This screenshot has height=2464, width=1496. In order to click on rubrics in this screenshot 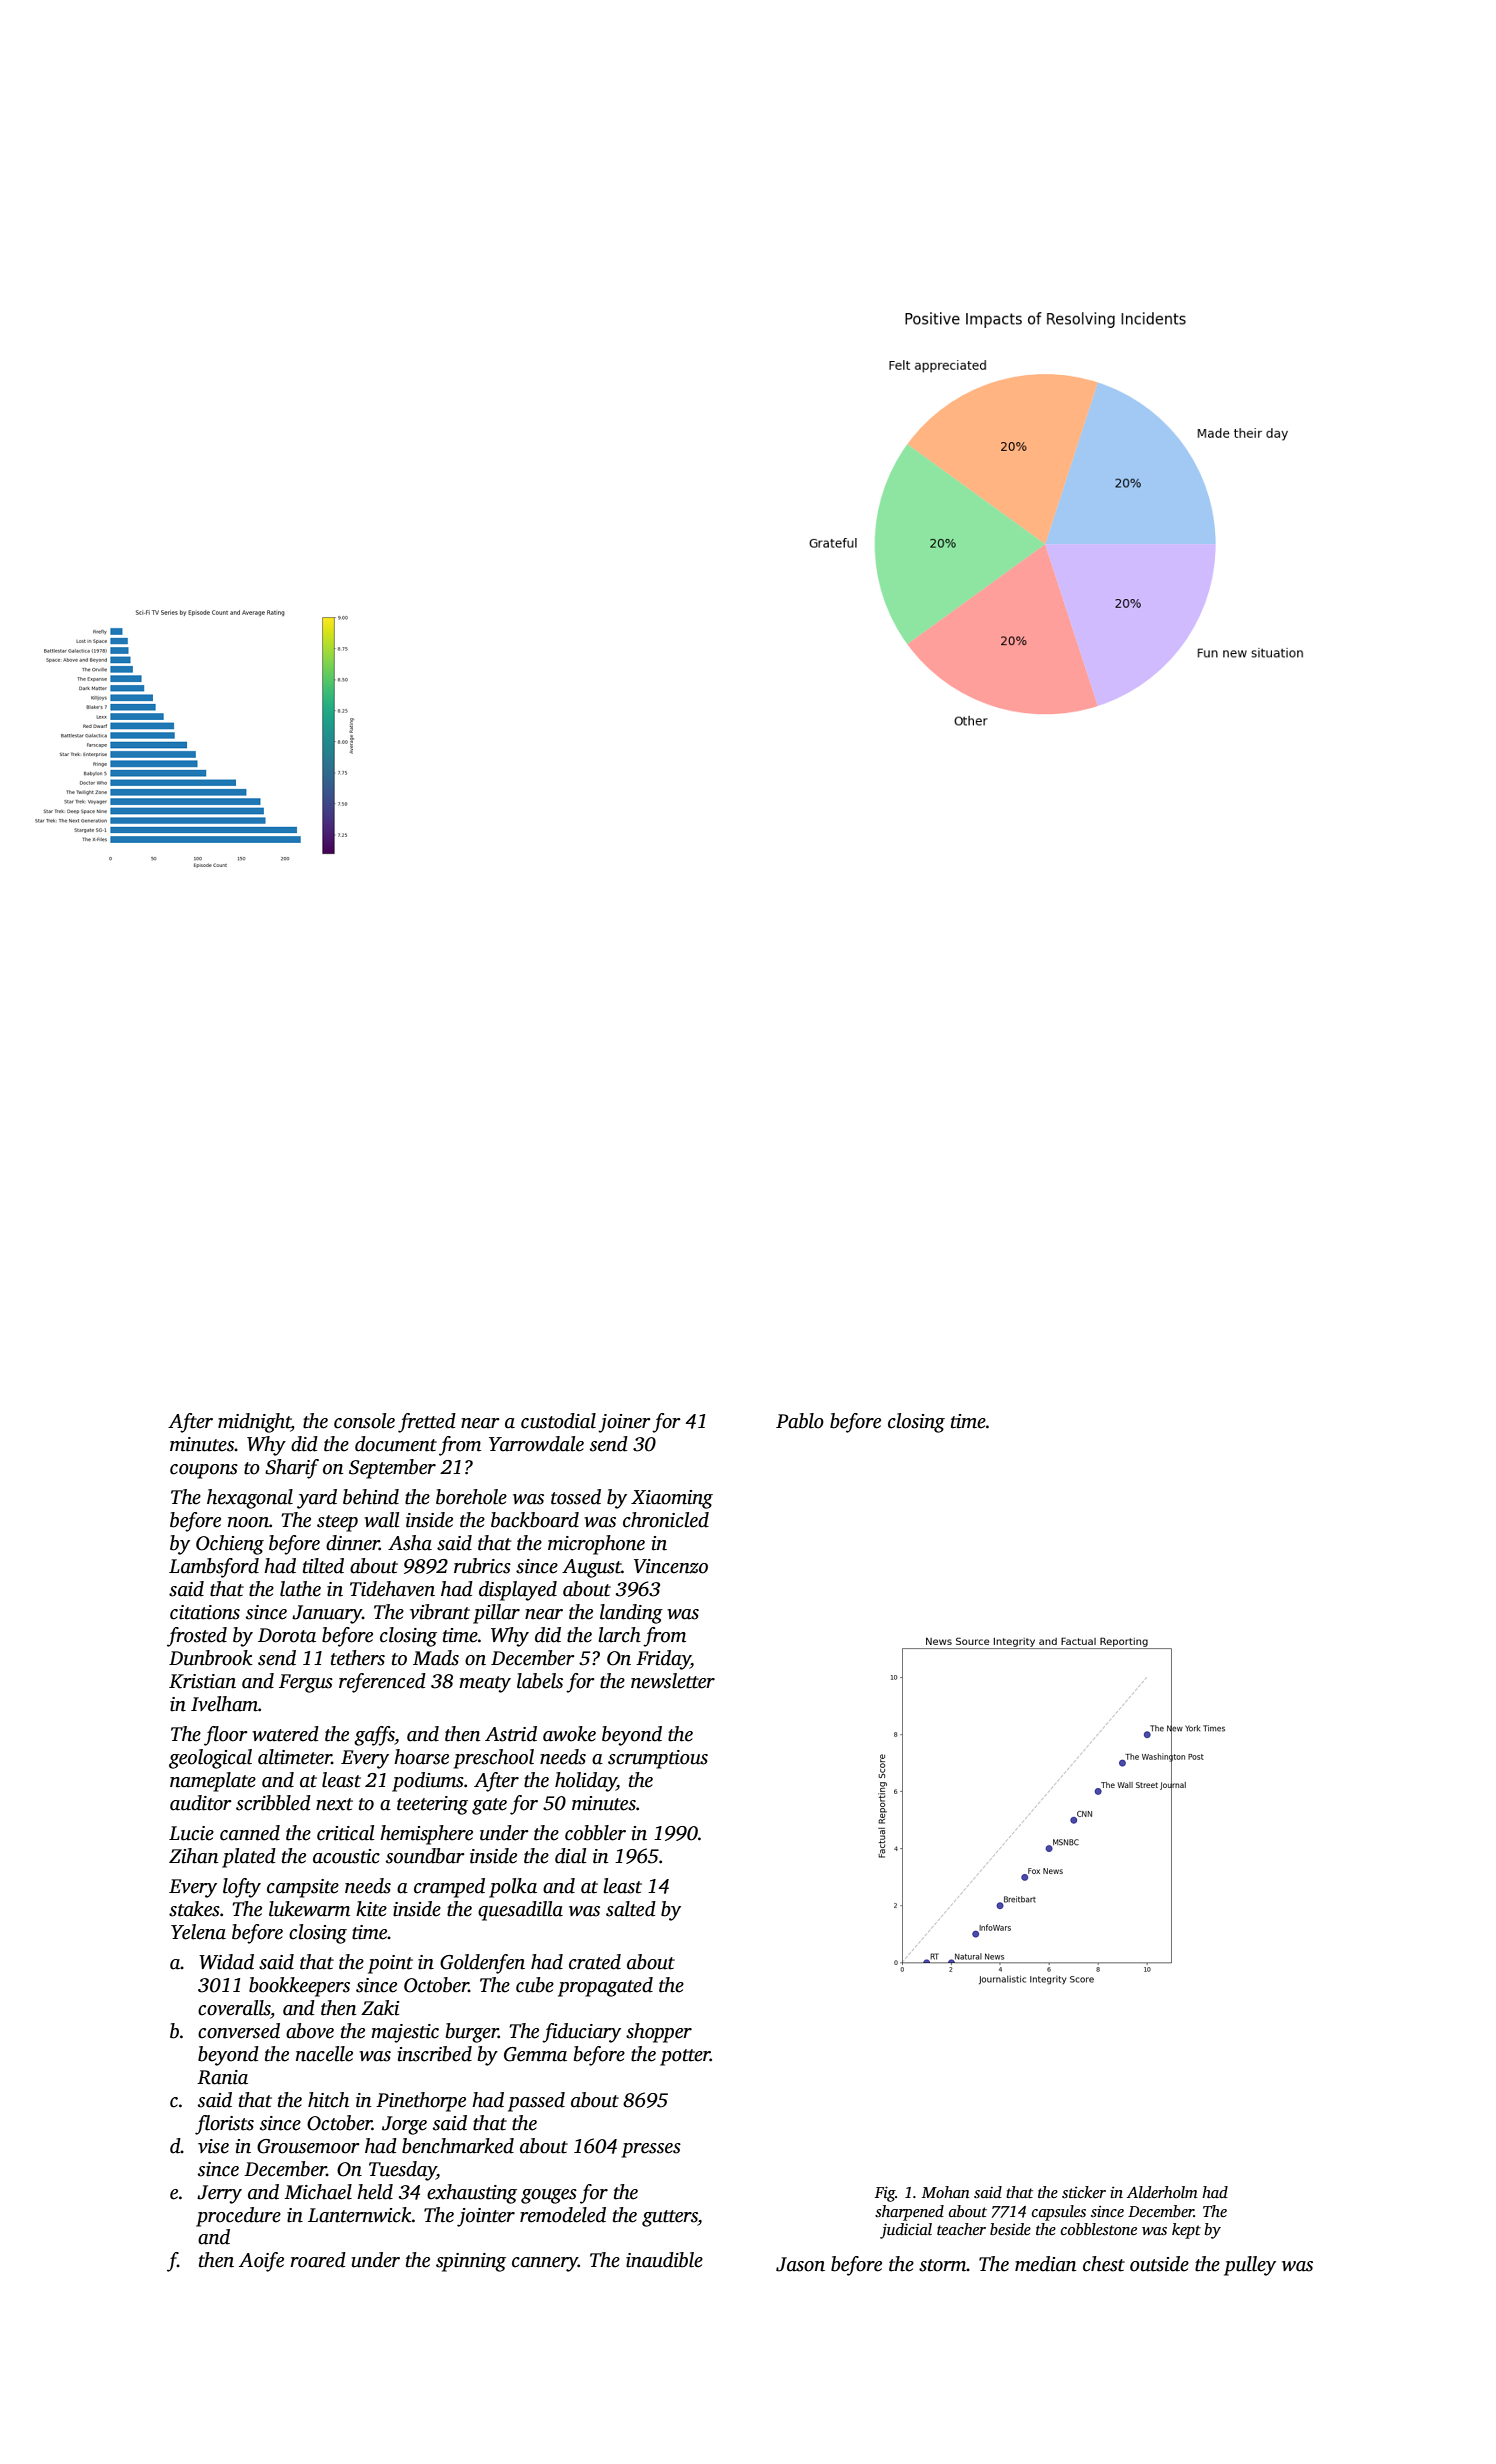, I will do `click(482, 1566)`.
